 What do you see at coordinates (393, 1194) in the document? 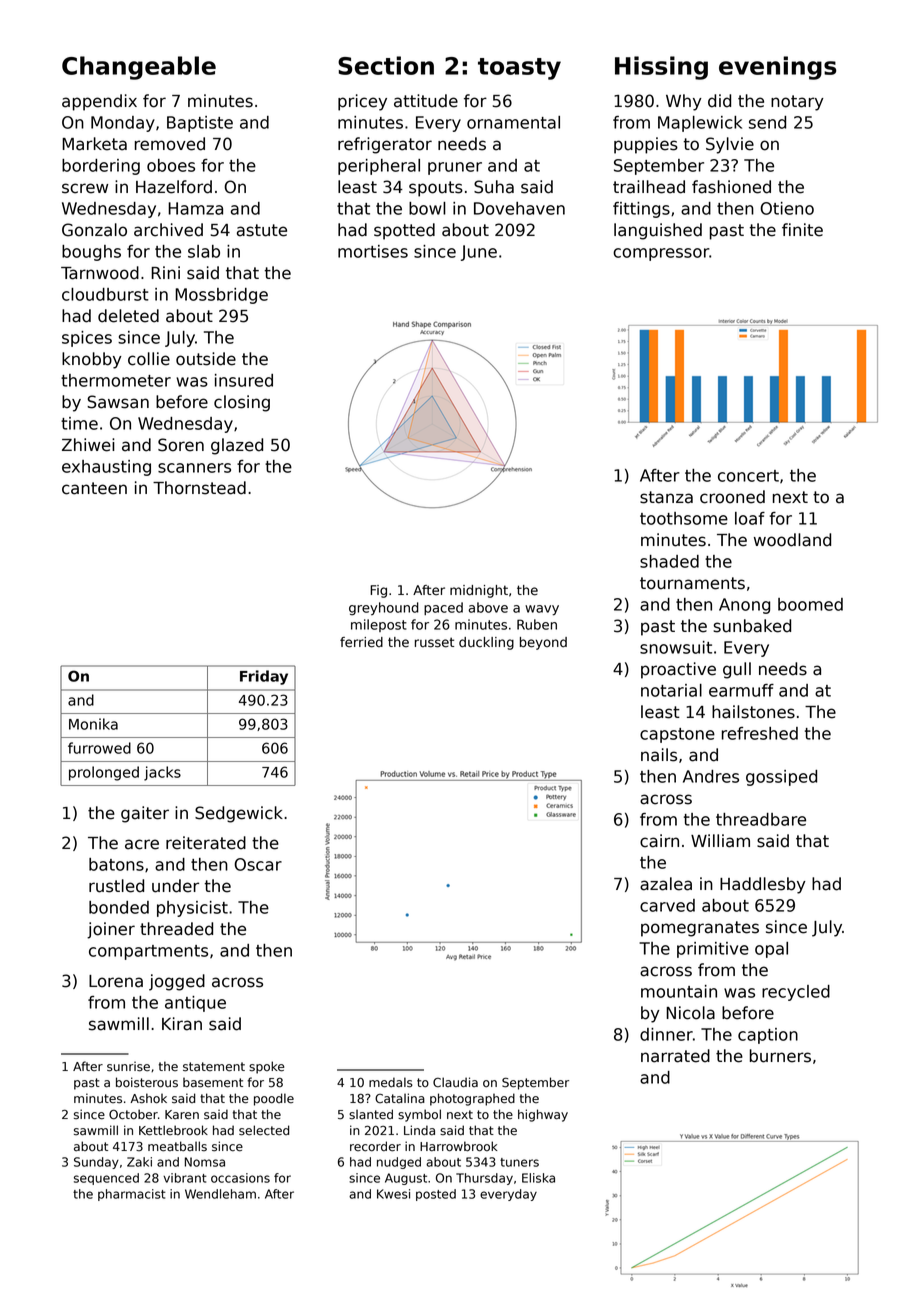
I see `Kwesi` at bounding box center [393, 1194].
